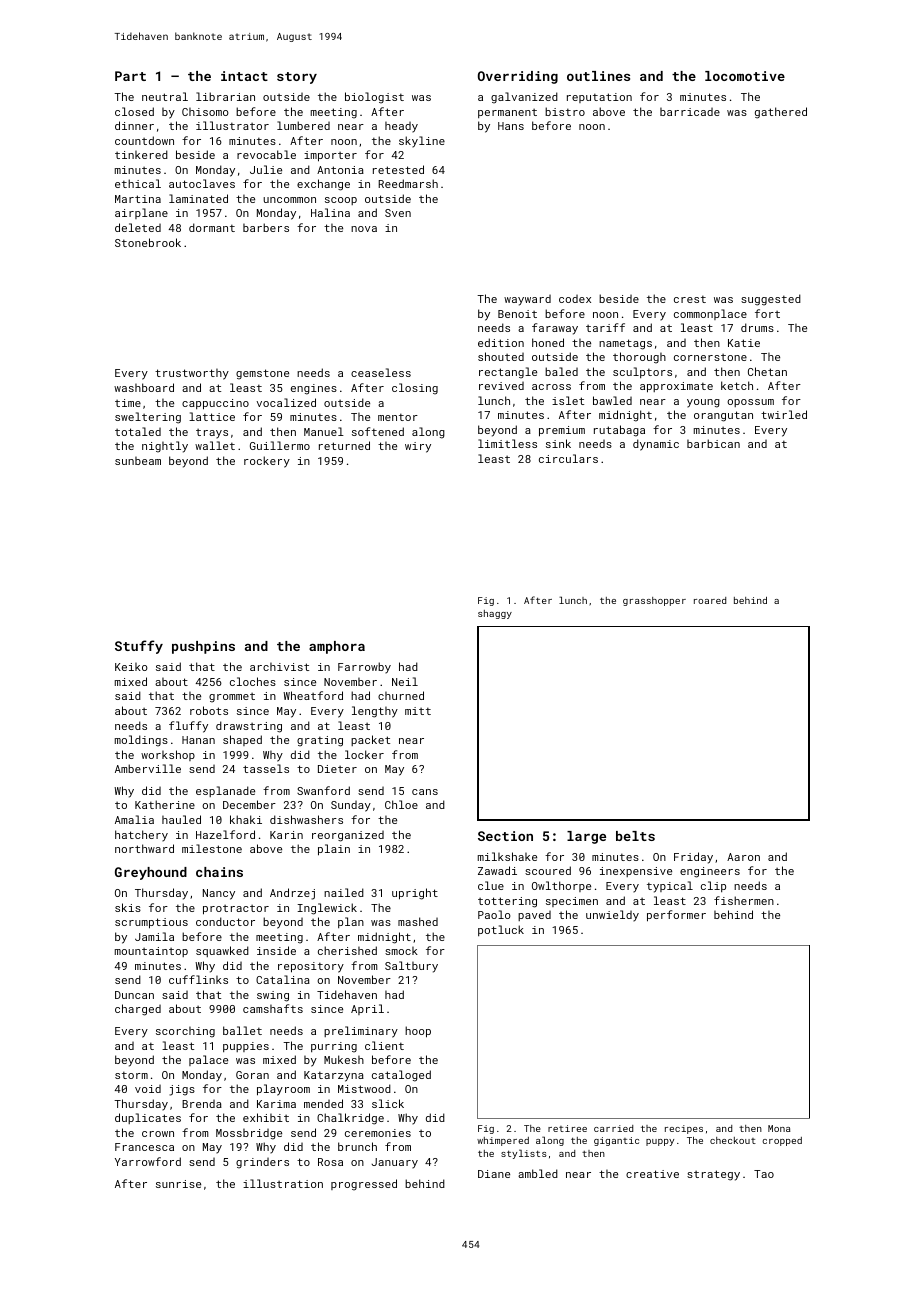 The height and width of the screenshot is (1308, 924). Describe the element at coordinates (501, 930) in the screenshot. I see `potluck` at that location.
